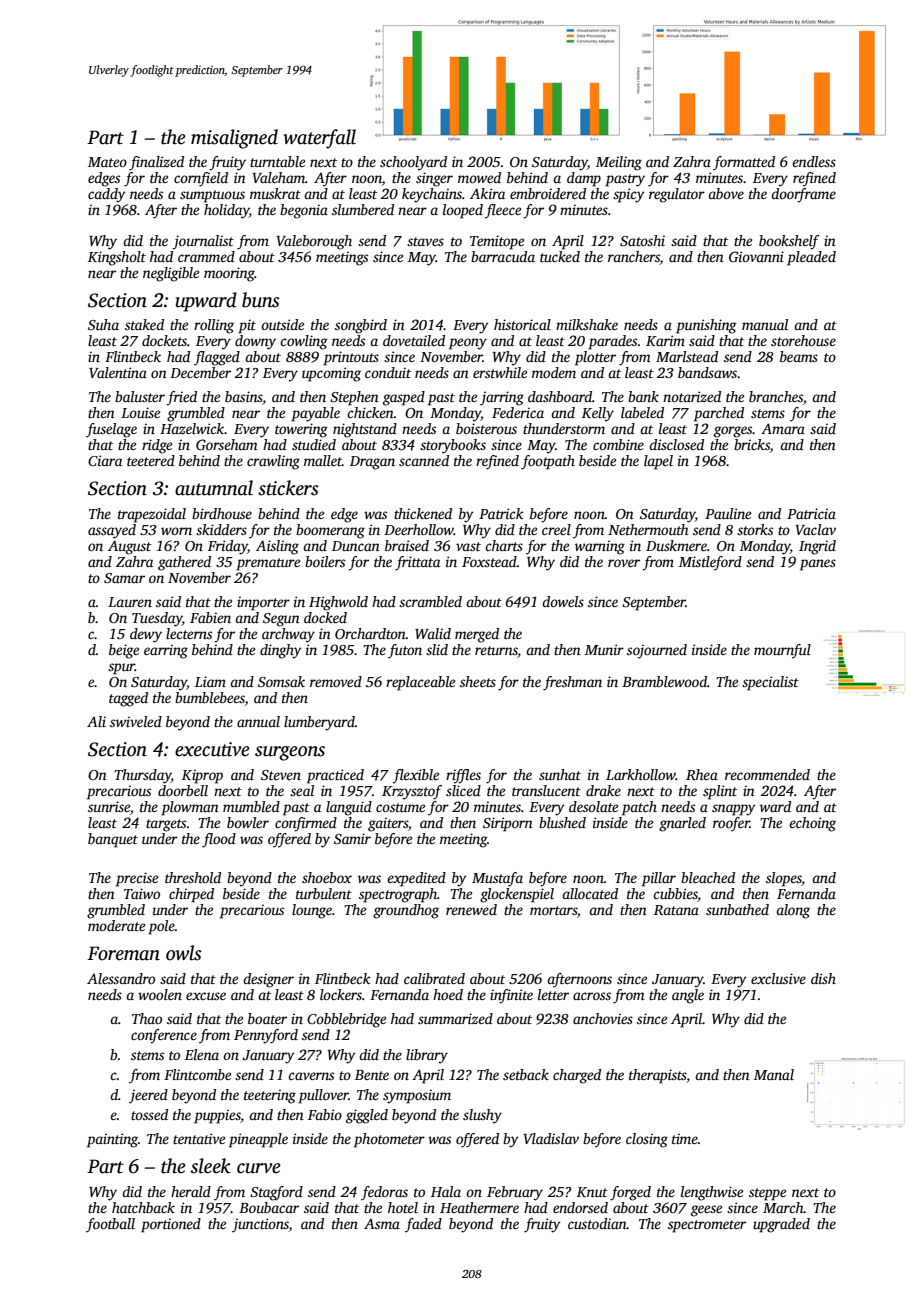 Image resolution: width=924 pixels, height=1314 pixels. I want to click on peony, so click(468, 344).
